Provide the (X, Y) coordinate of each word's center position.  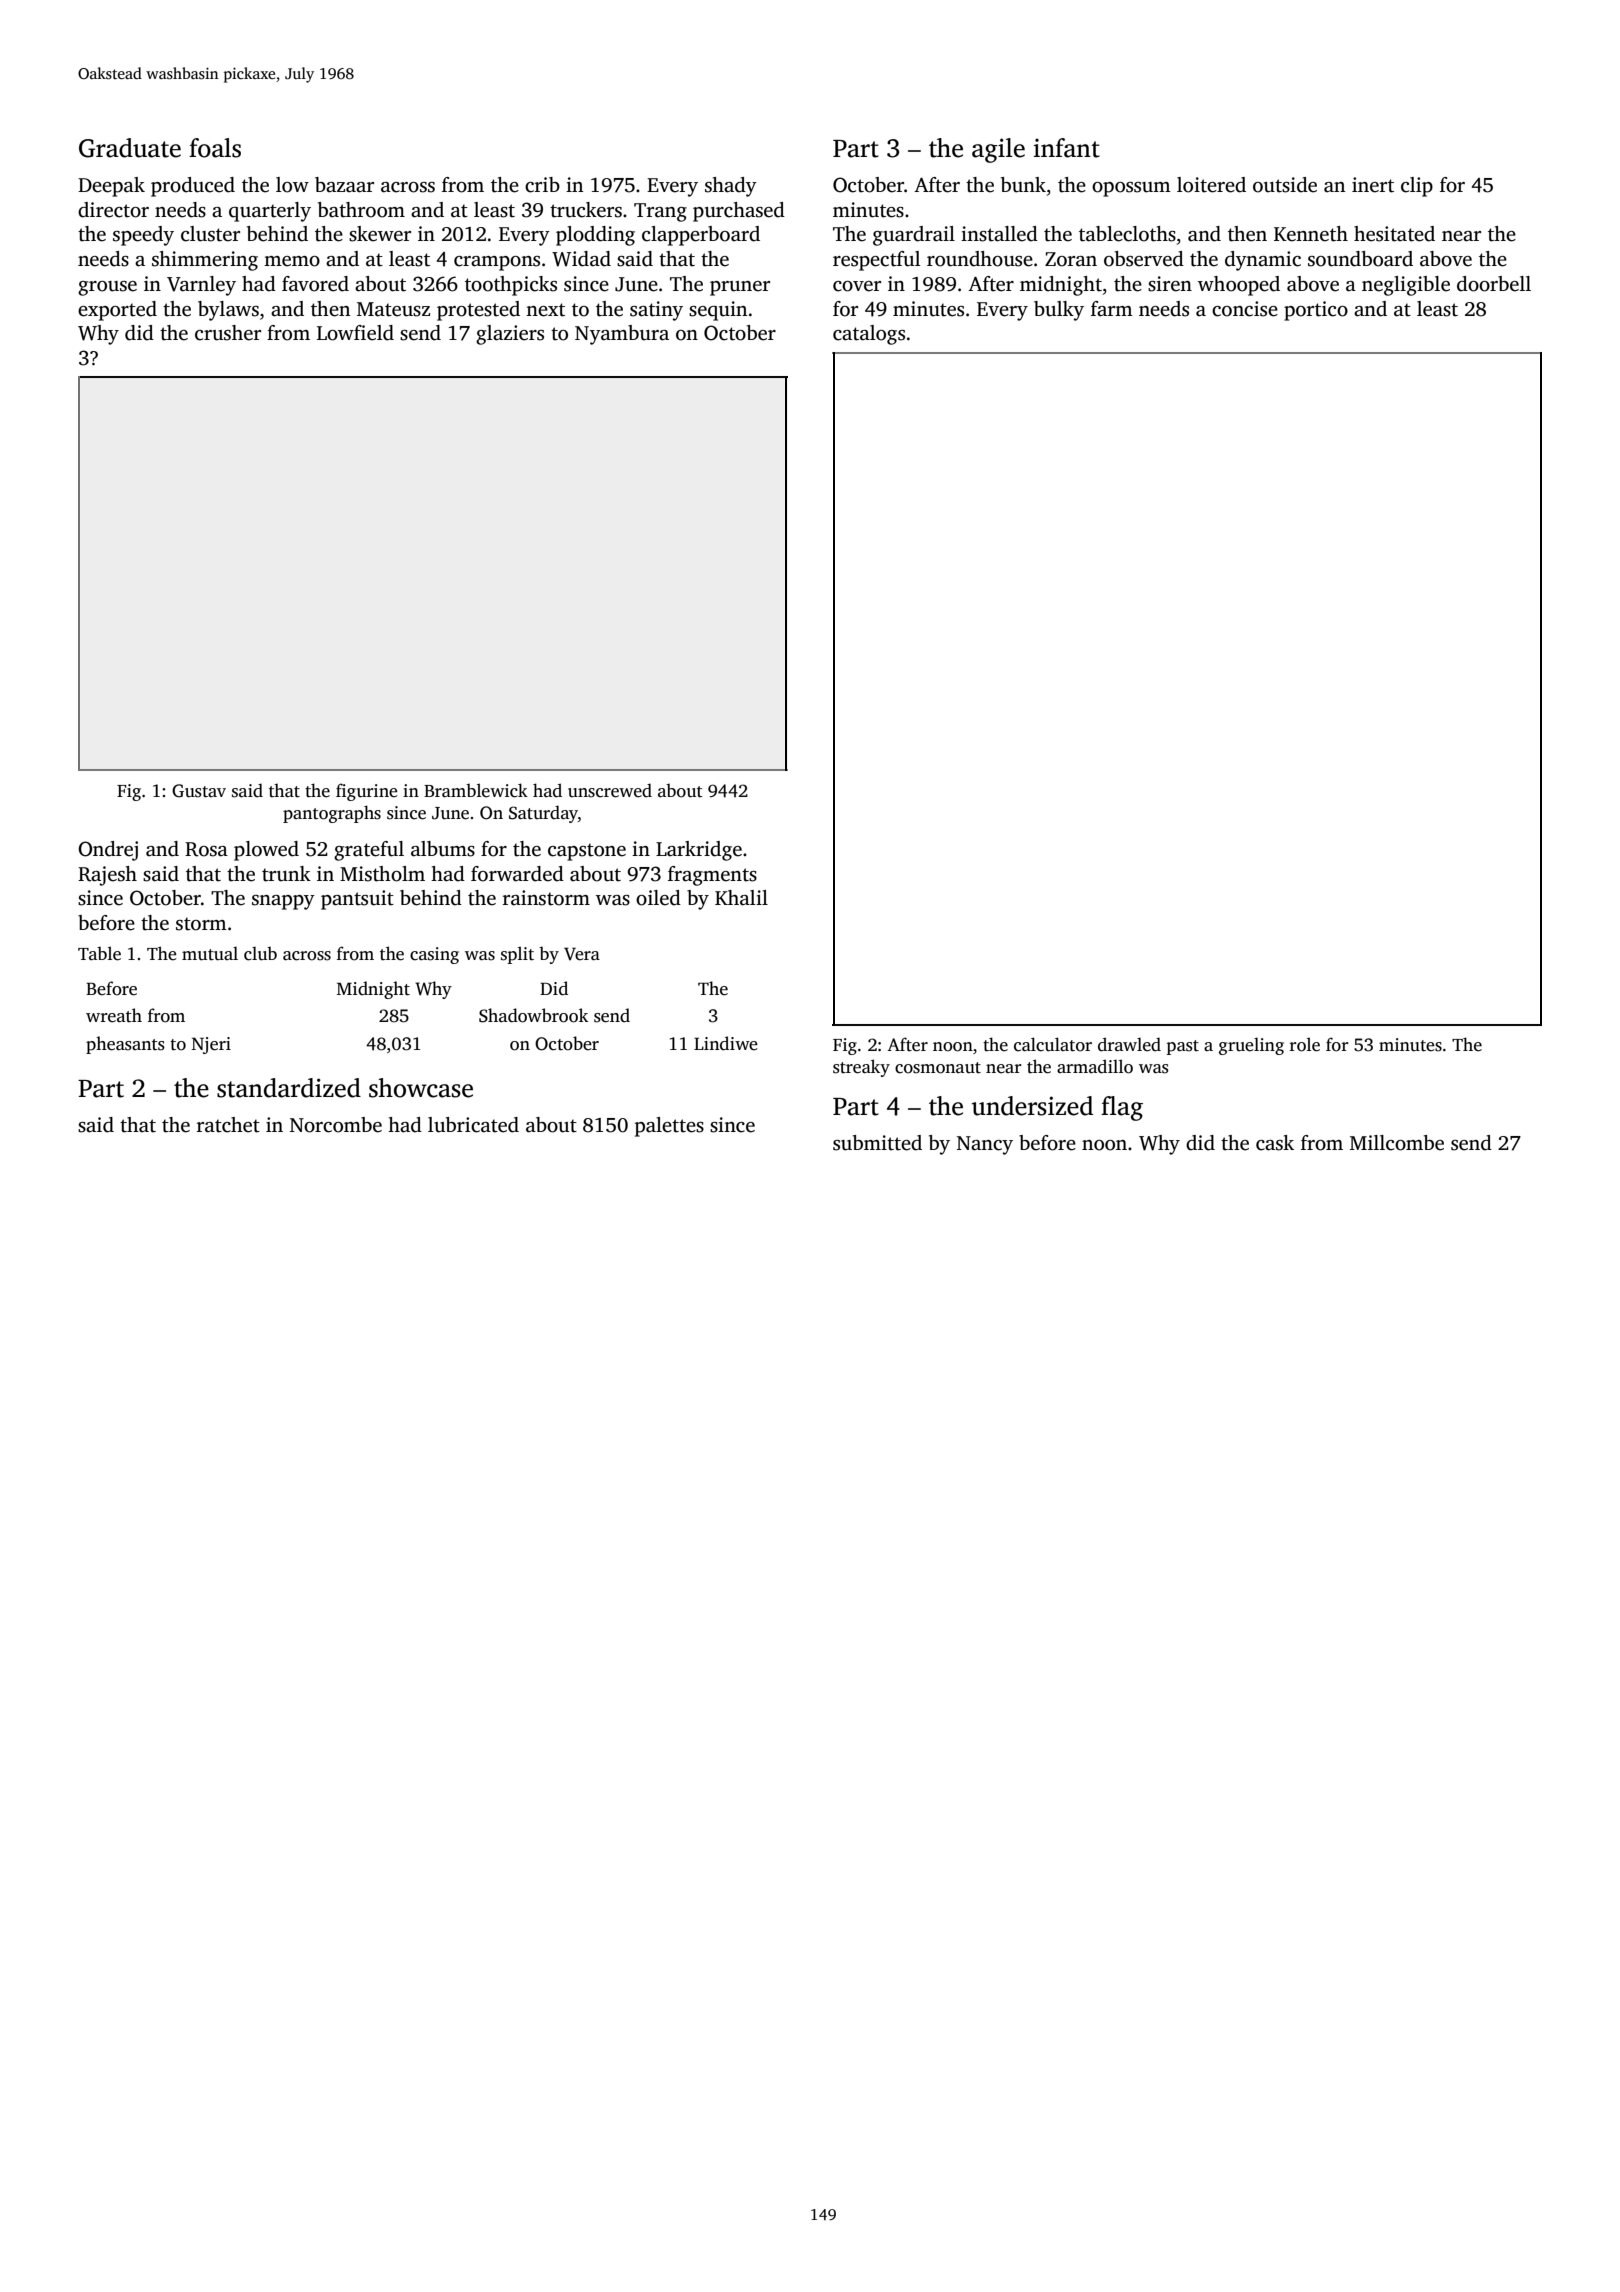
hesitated (1394, 234)
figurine (367, 792)
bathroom (361, 210)
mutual (210, 953)
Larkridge (699, 851)
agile (998, 150)
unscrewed (610, 790)
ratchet (228, 1125)
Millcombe (1397, 1143)
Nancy (985, 1145)
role (1305, 1044)
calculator (1053, 1044)
